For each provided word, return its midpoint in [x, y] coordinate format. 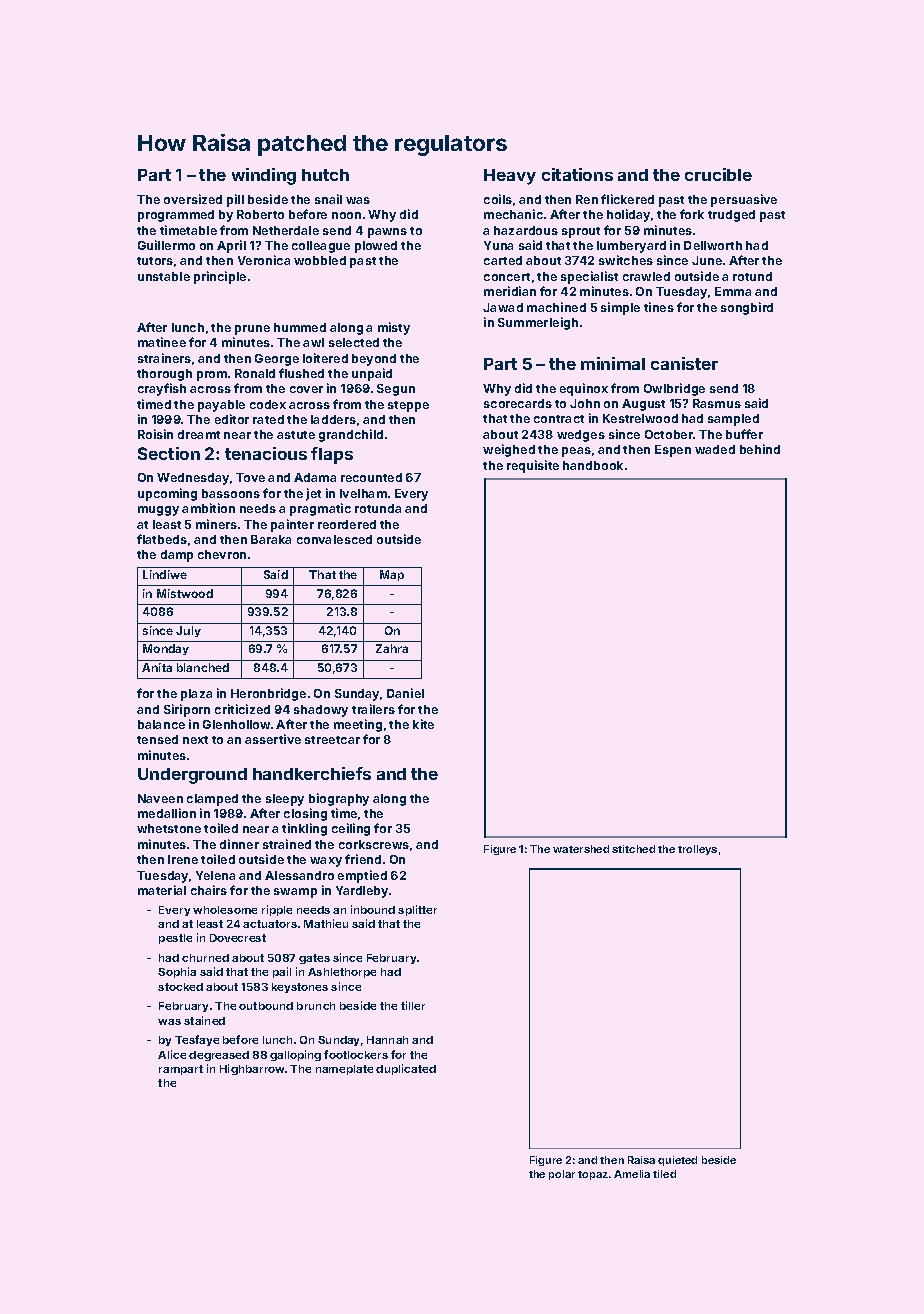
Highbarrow [252, 1069]
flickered [627, 199]
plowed [376, 247]
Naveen [160, 798]
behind [760, 449]
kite [423, 724]
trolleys [697, 850]
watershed [581, 849]
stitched [633, 849]
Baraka [271, 539]
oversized [193, 199]
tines [659, 307]
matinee [162, 342]
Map [392, 575]
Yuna [498, 245]
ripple [277, 910]
